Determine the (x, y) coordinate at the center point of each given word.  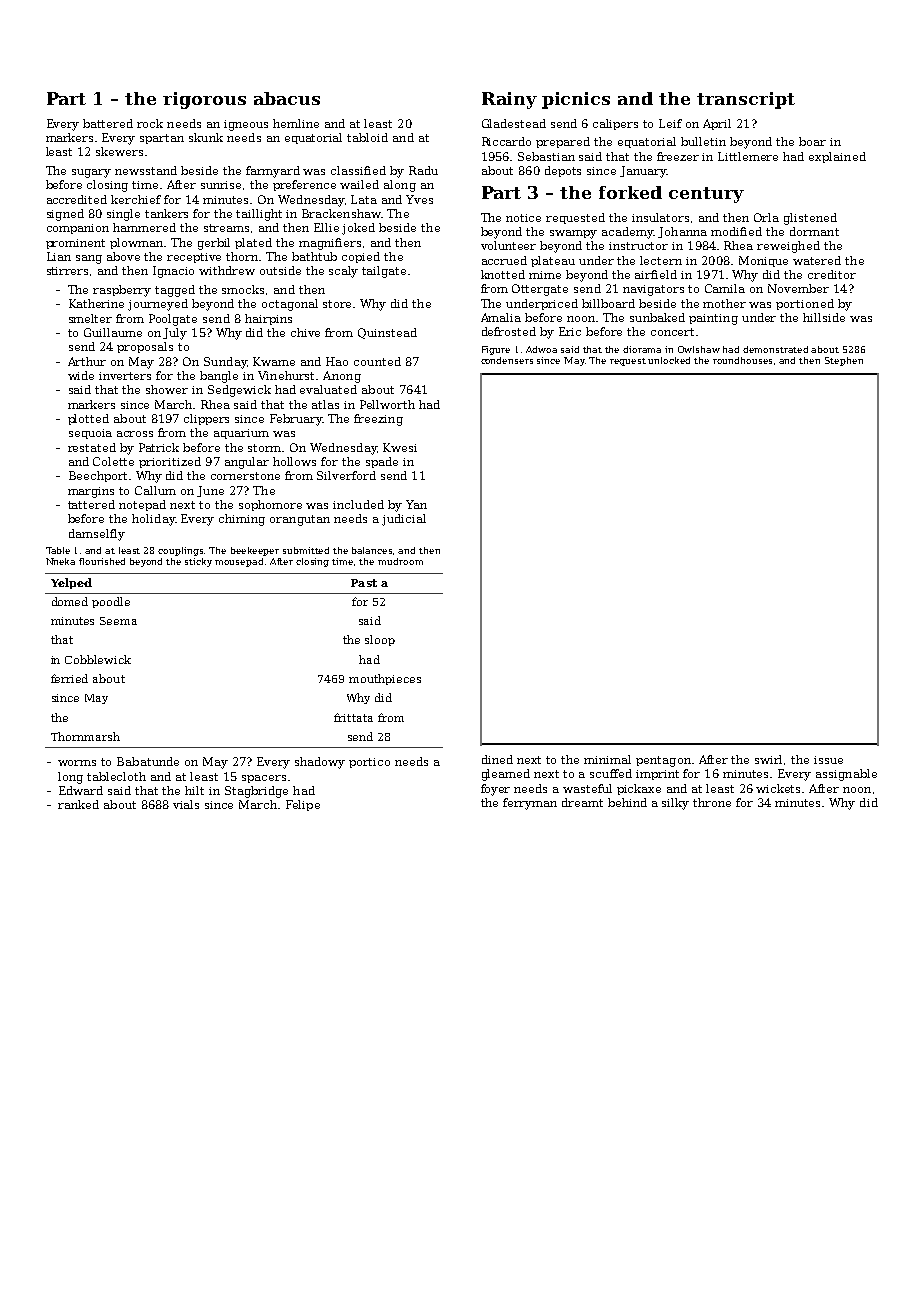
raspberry (122, 291)
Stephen (844, 361)
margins (91, 492)
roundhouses (742, 360)
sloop (380, 640)
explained (837, 157)
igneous (246, 125)
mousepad (239, 562)
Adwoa (541, 349)
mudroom (400, 561)
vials (186, 804)
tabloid (367, 137)
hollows (294, 461)
